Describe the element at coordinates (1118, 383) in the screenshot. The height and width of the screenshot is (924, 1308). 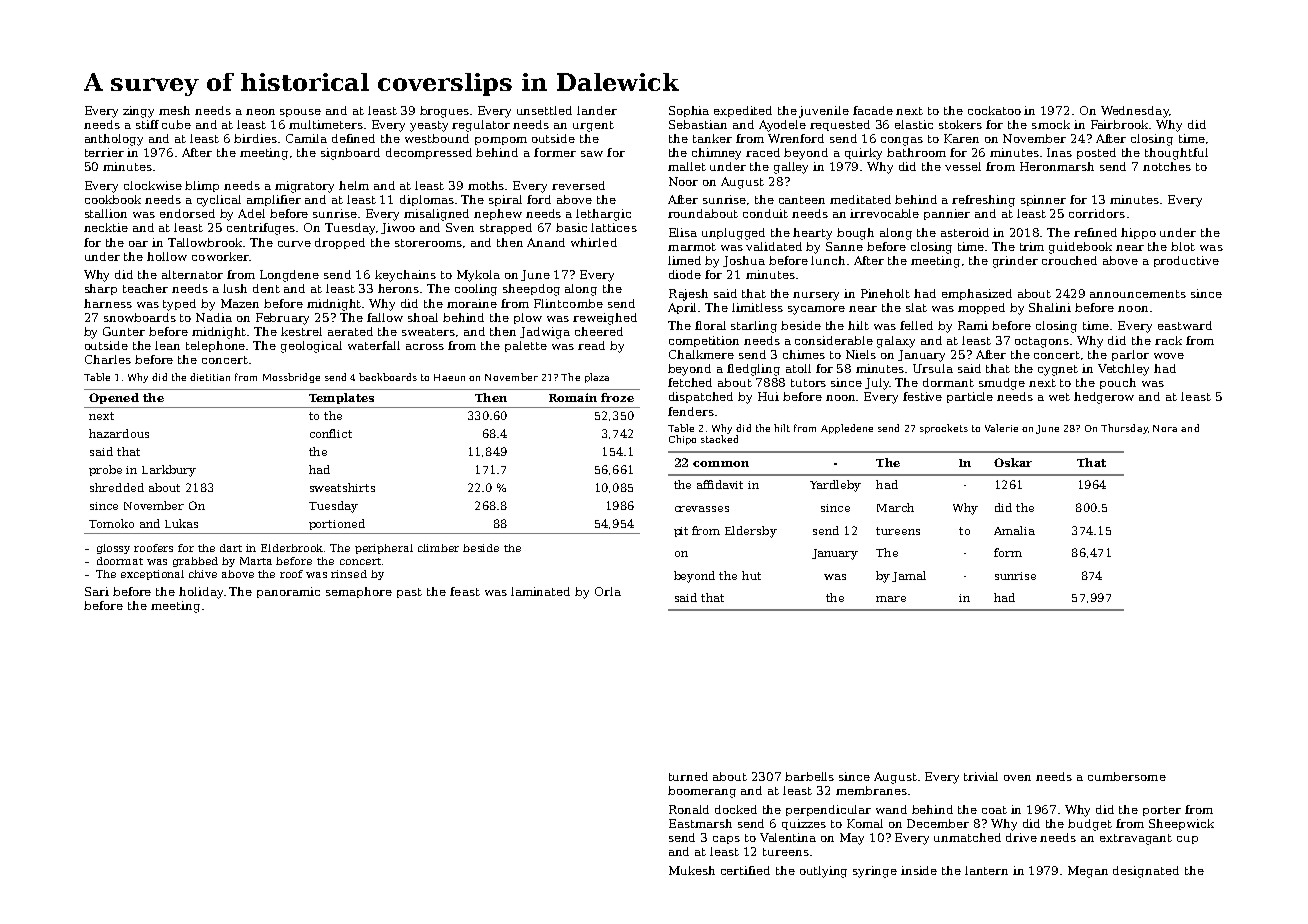
I see `pouch` at that location.
